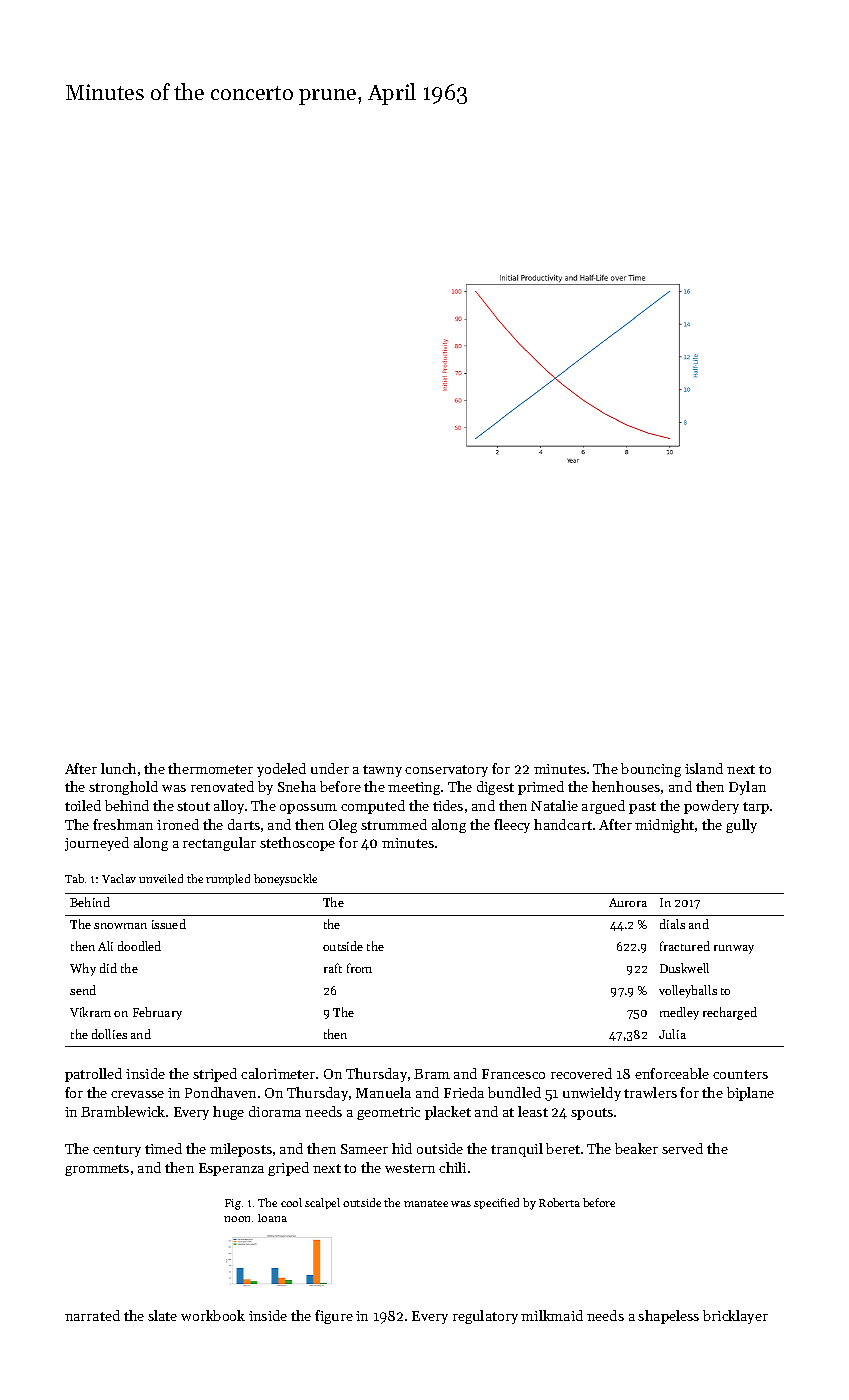  What do you see at coordinates (118, 768) in the screenshot?
I see `lunch` at bounding box center [118, 768].
